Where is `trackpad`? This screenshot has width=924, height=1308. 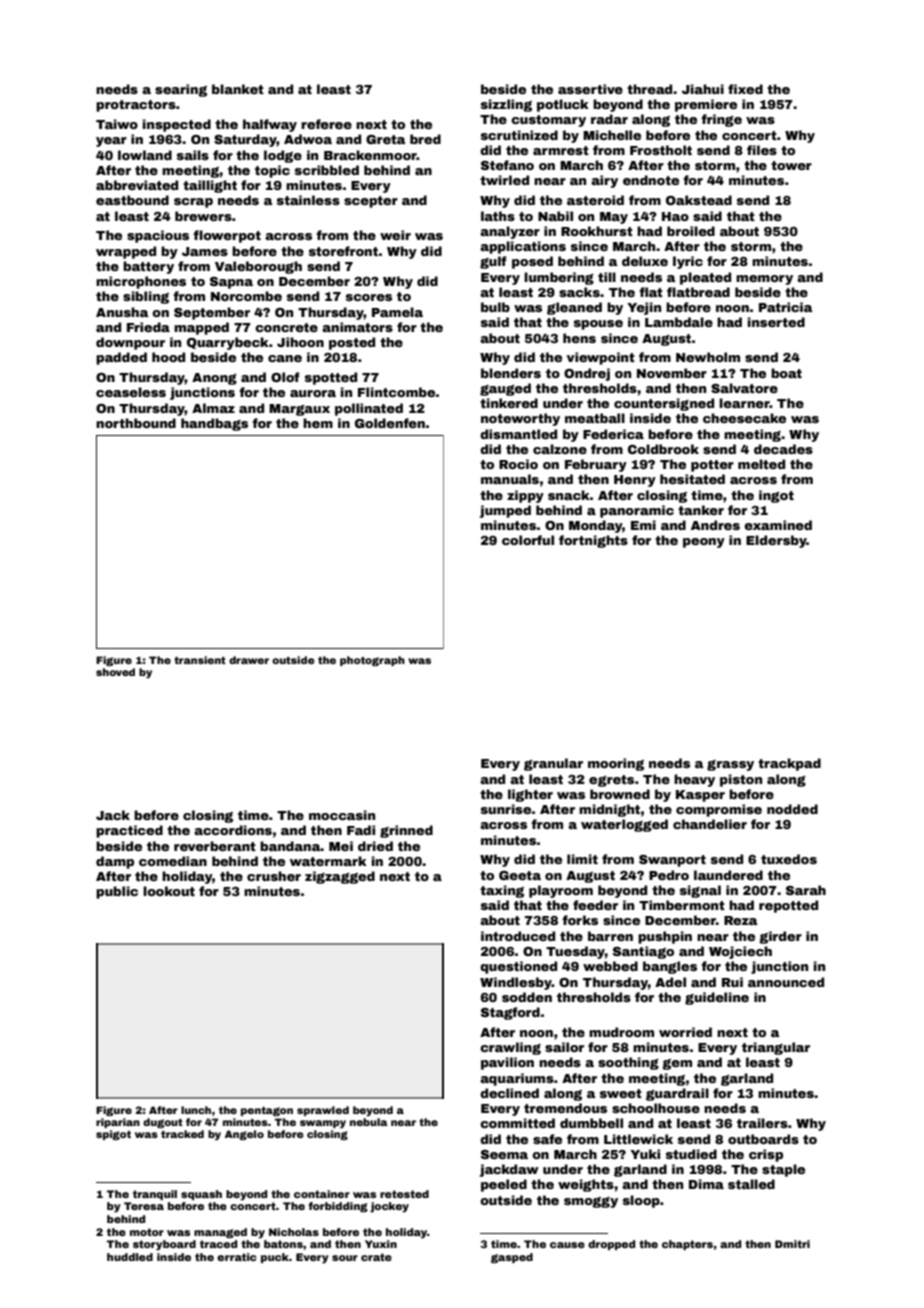 trackpad is located at coordinates (789, 764).
